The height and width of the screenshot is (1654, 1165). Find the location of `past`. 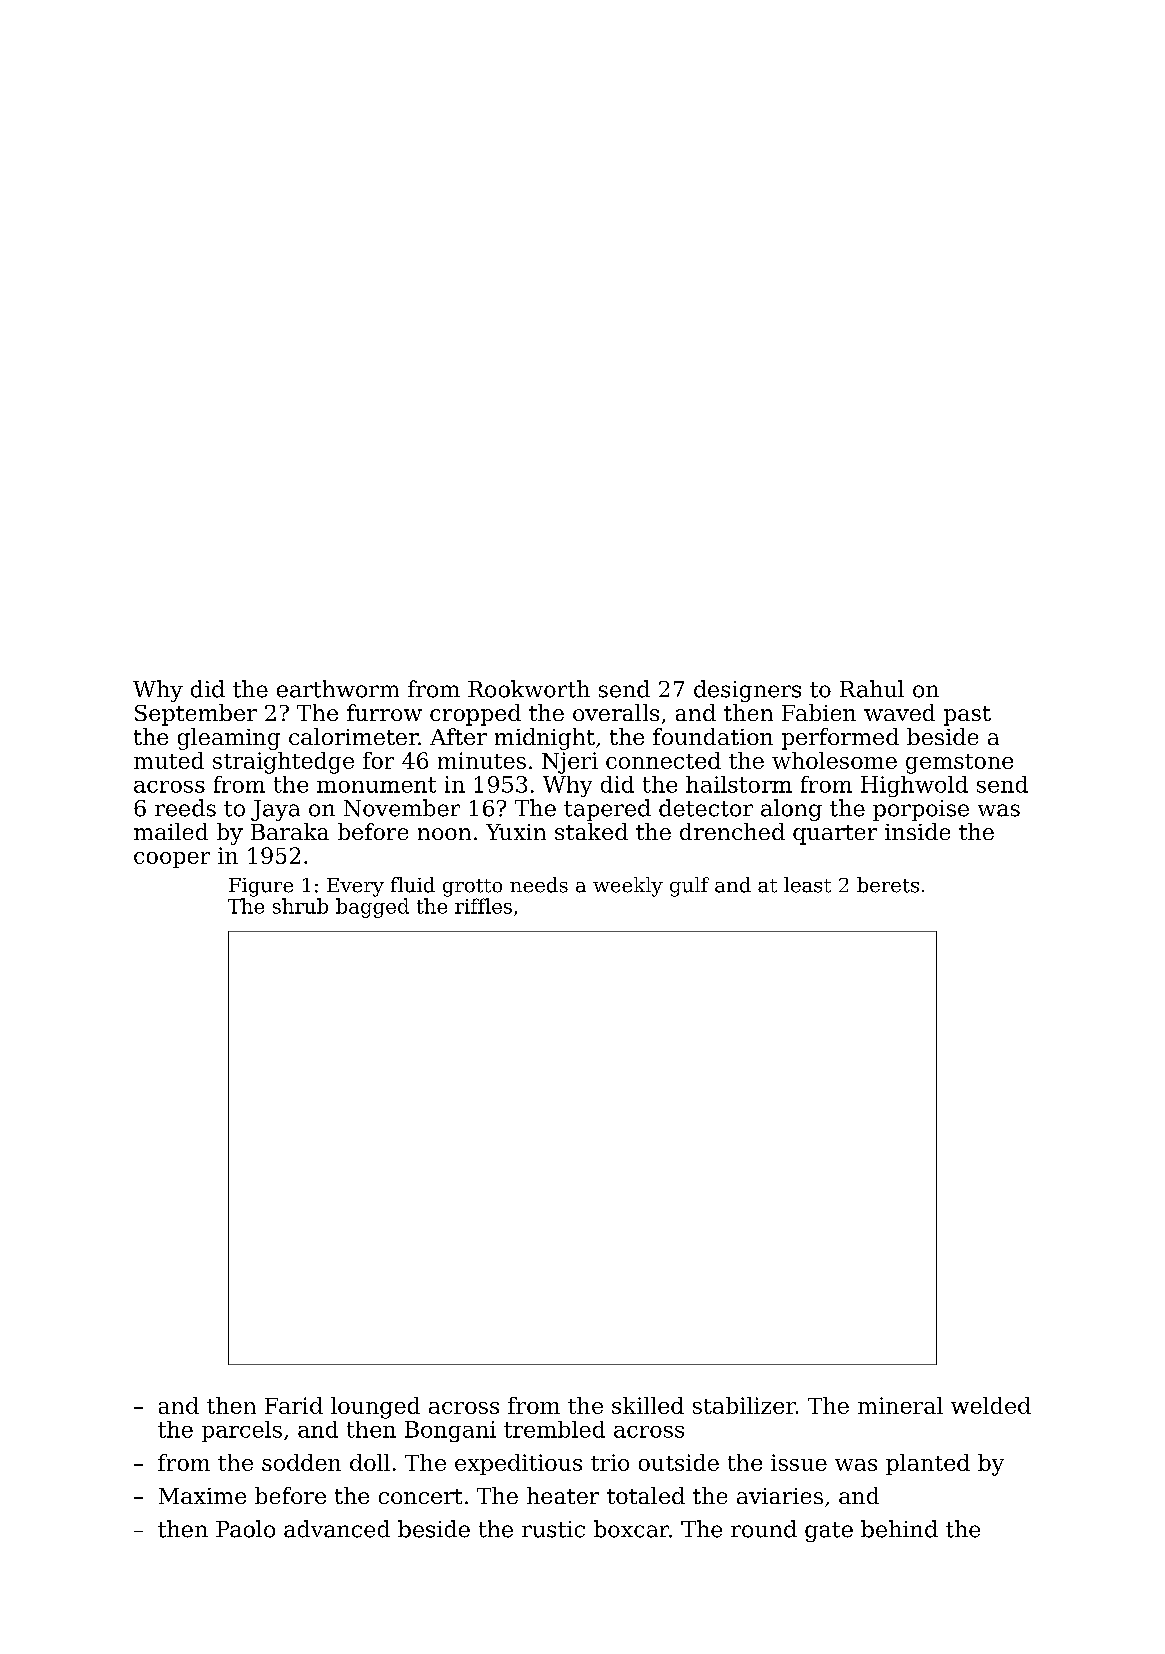

past is located at coordinates (967, 716).
